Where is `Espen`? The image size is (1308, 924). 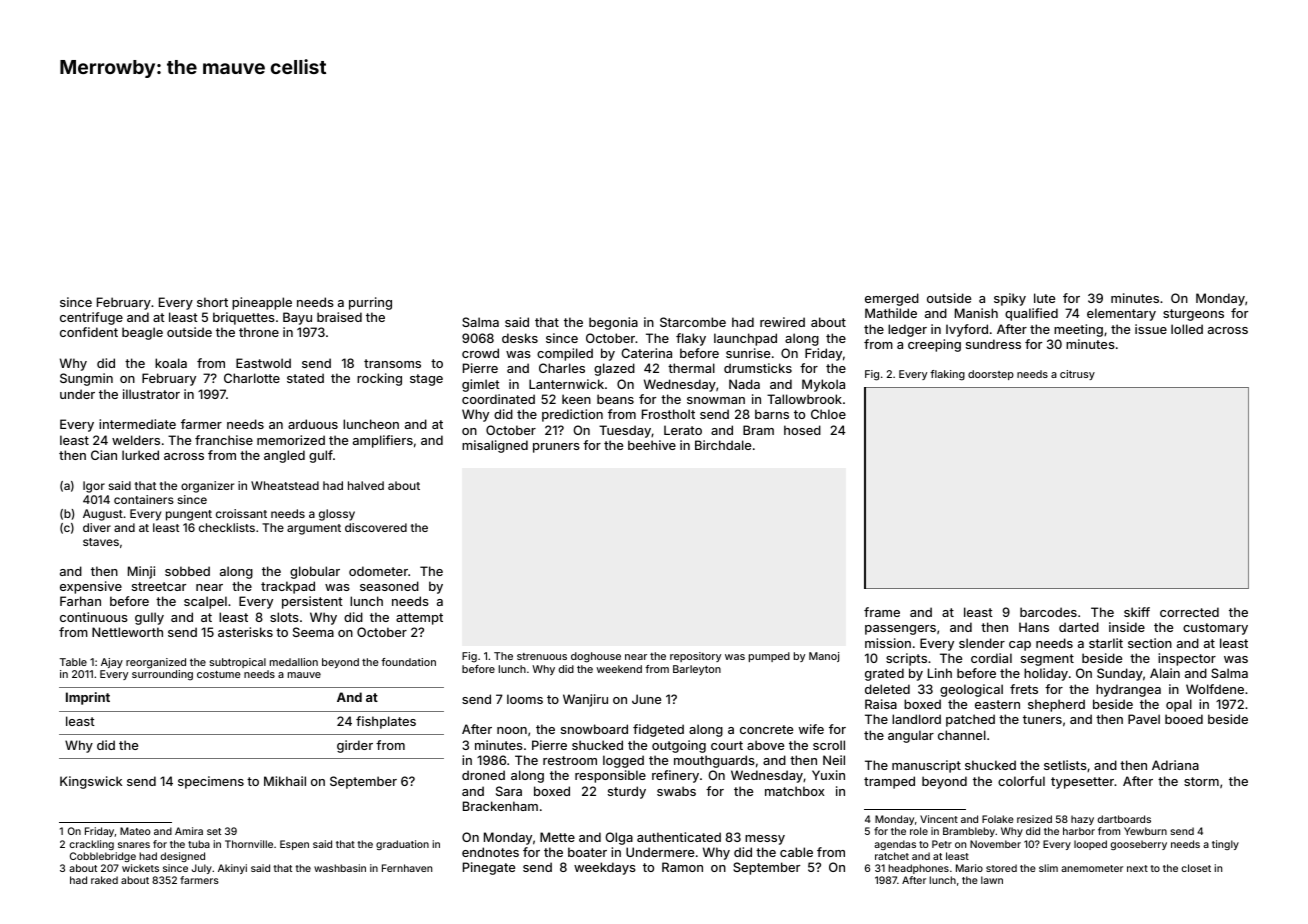
Espen is located at coordinates (294, 845).
